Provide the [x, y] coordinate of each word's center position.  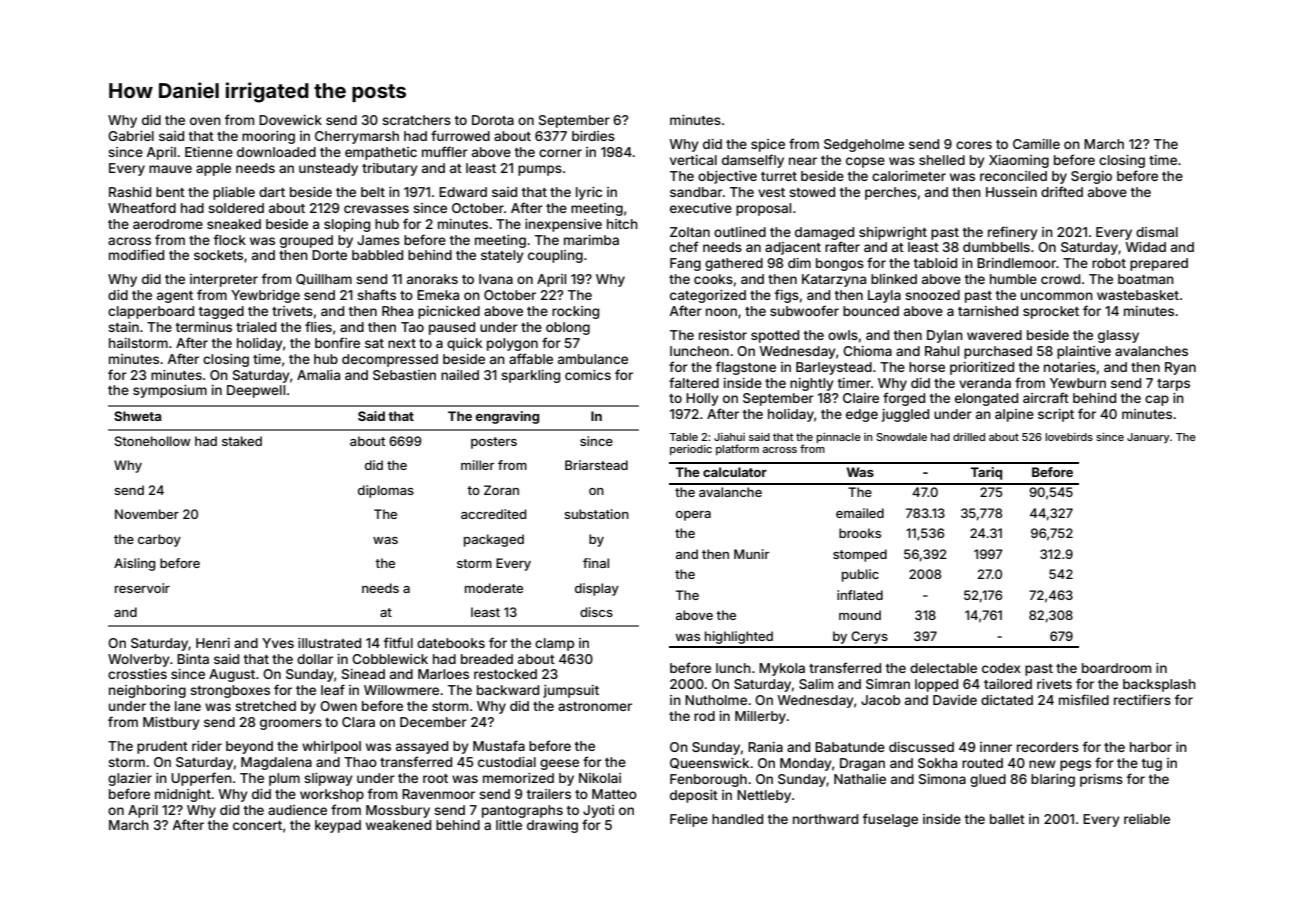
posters [494, 443]
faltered [694, 382]
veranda [985, 383]
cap [1157, 400]
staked [242, 441]
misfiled [1084, 699]
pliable [234, 193]
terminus [204, 327]
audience [297, 810]
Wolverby [139, 660]
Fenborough [708, 780]
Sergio [1091, 177]
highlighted [739, 637]
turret [779, 176]
